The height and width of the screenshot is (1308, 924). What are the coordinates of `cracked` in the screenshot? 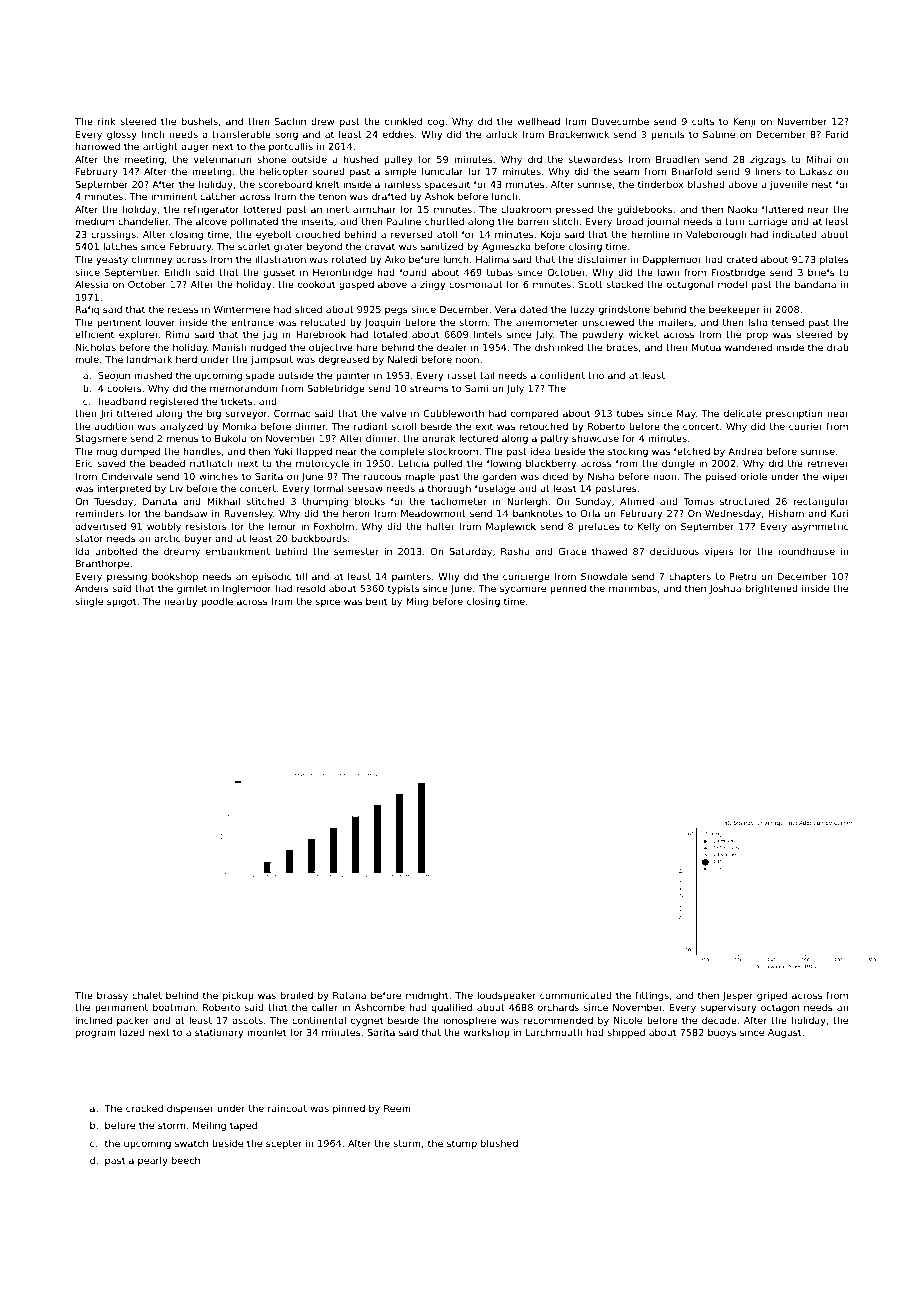 It's located at (144, 1108).
